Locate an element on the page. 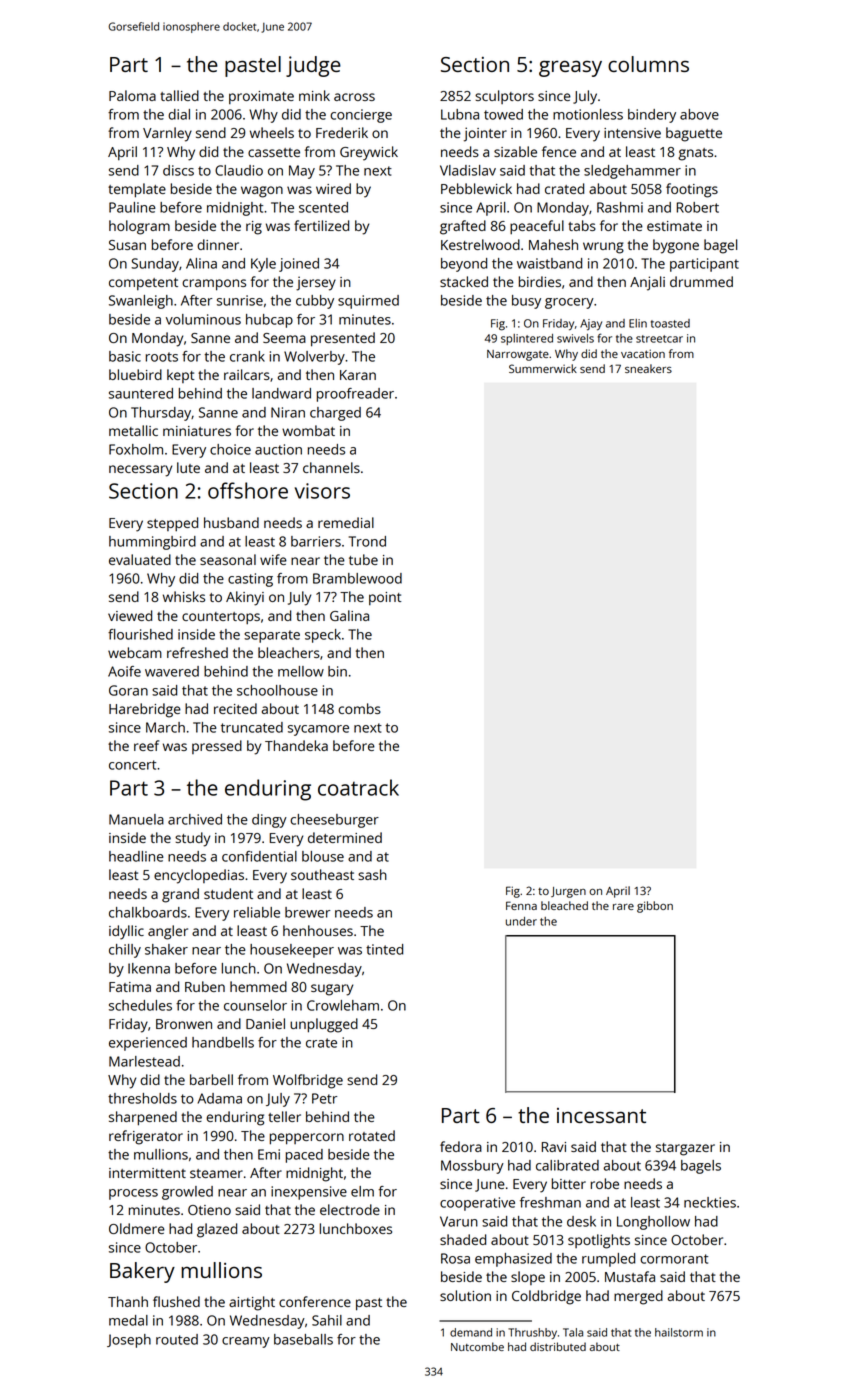 The image size is (849, 1400). Thanh is located at coordinates (128, 1301).
